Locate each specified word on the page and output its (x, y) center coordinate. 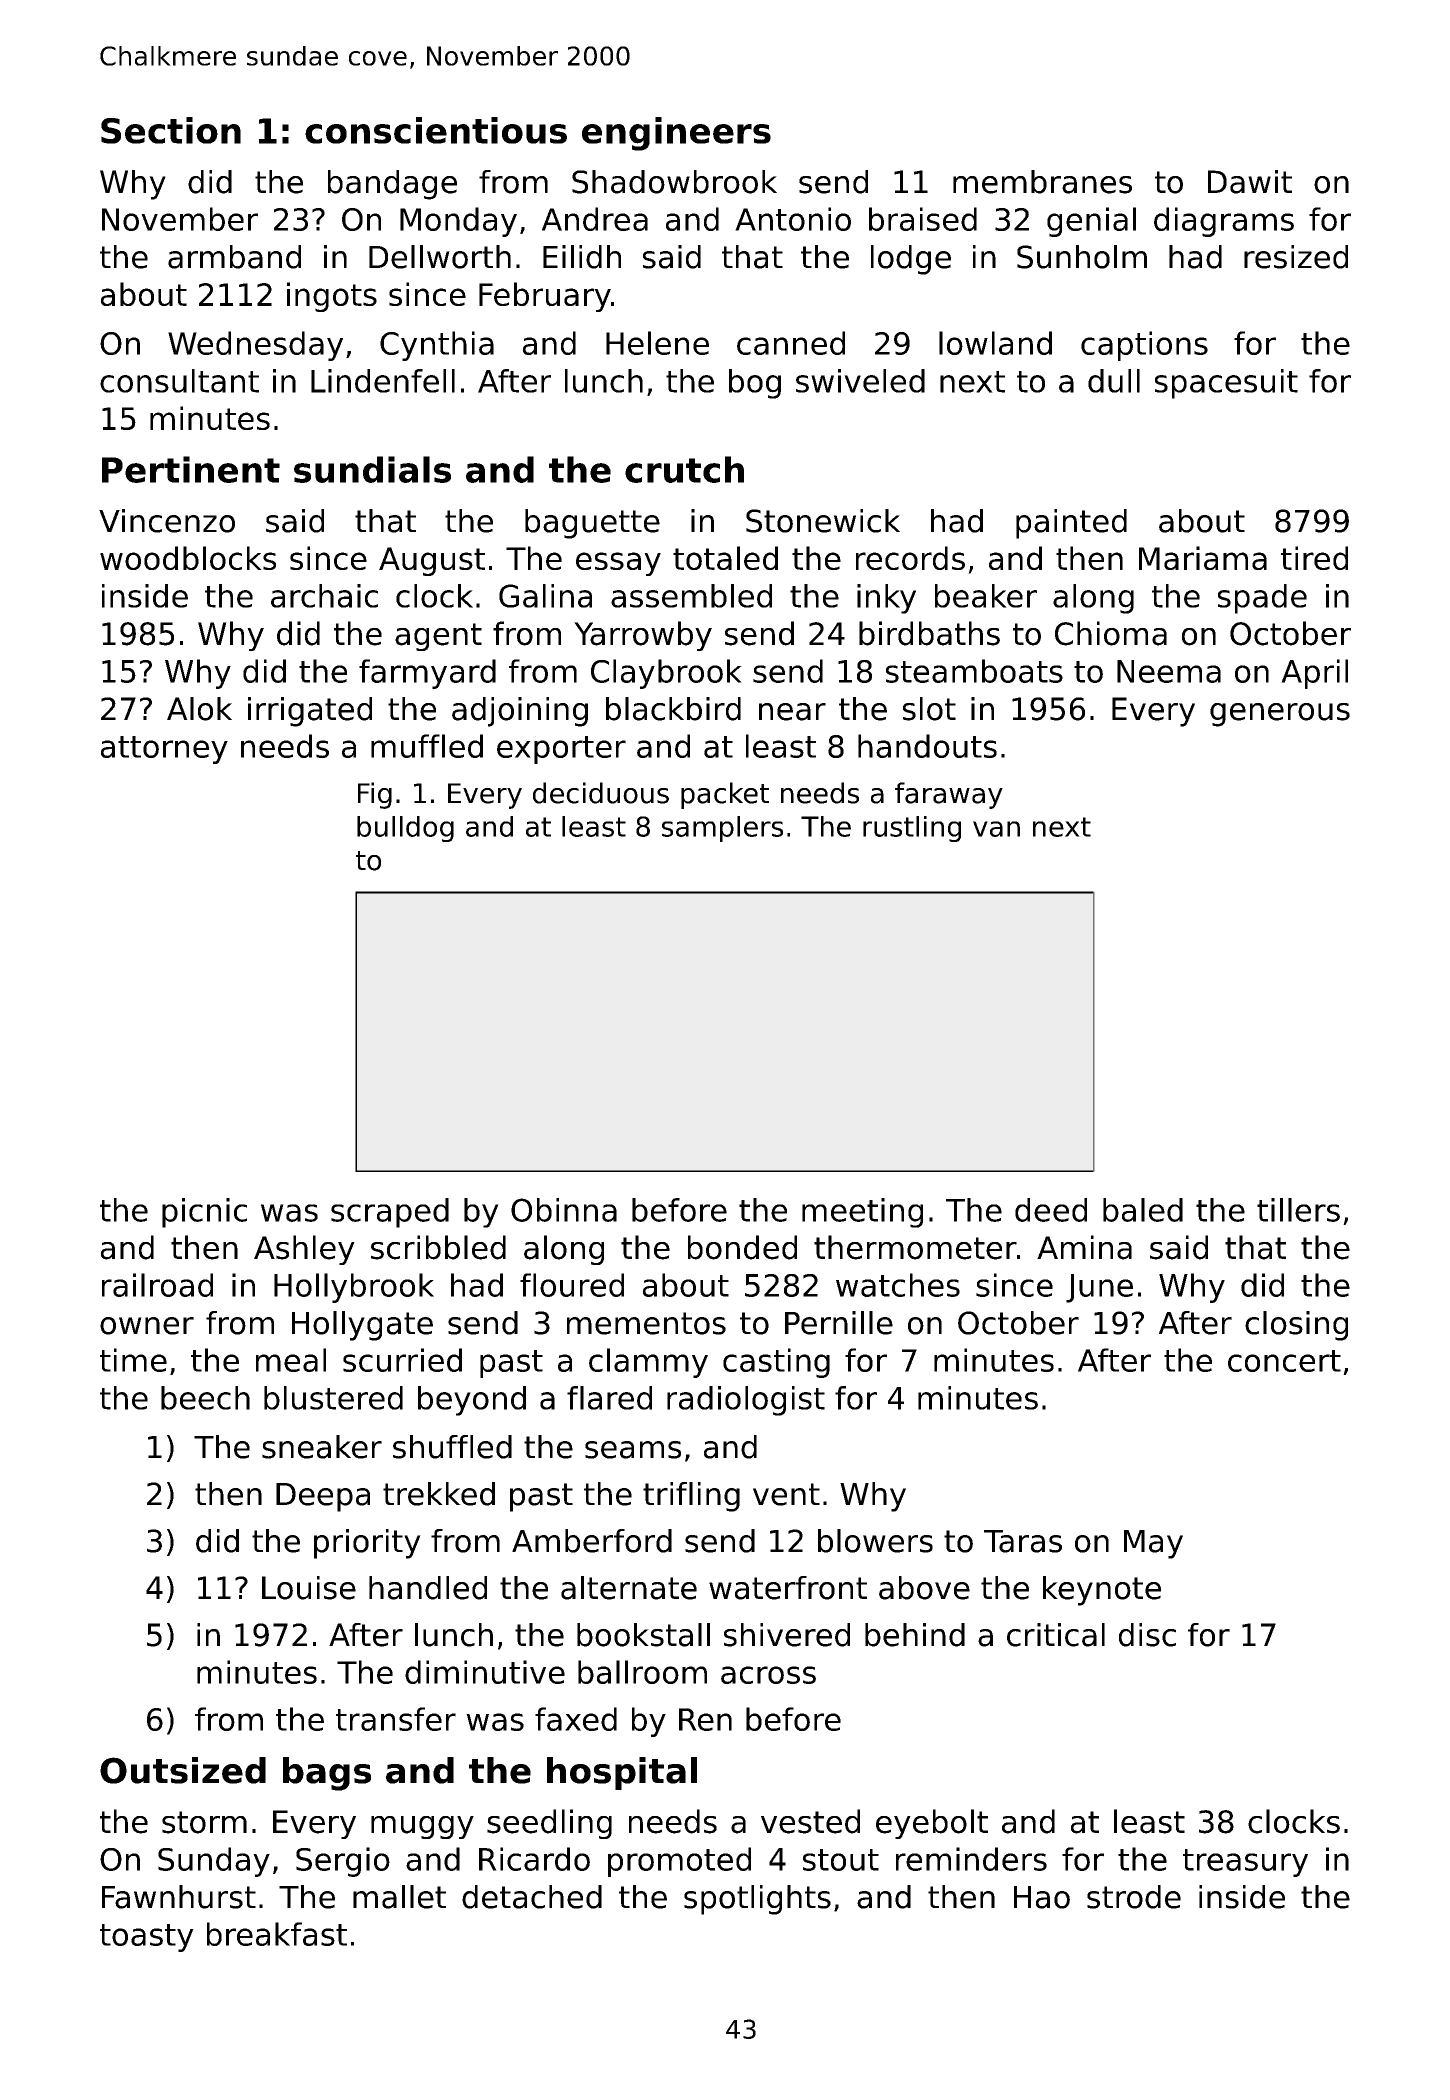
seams (633, 1450)
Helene (657, 343)
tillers (1298, 1210)
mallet (399, 1897)
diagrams (1224, 222)
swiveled (860, 381)
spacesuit (1226, 384)
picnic (204, 1213)
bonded (742, 1247)
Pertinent (191, 469)
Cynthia (437, 346)
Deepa (323, 1497)
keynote (1102, 1591)
